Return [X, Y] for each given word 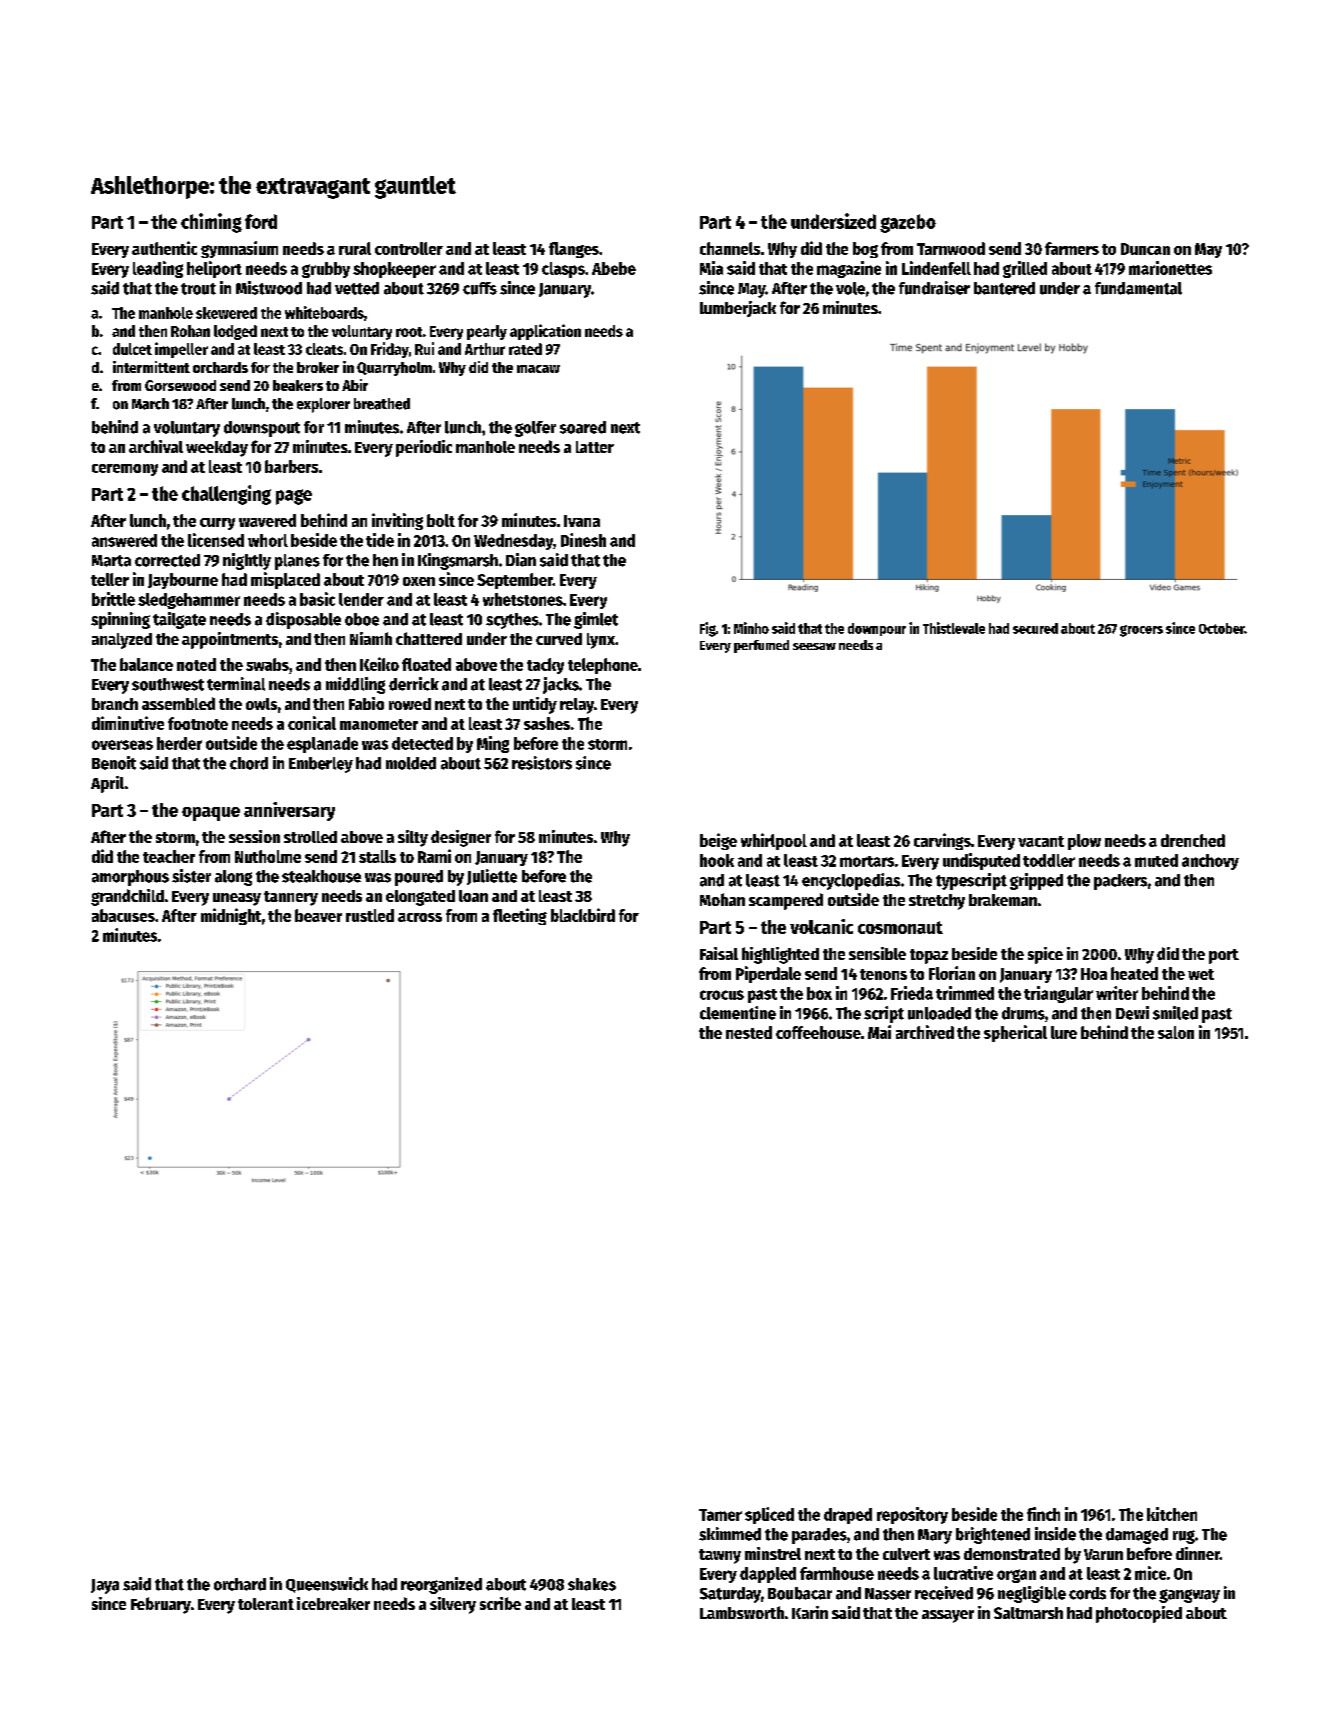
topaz [929, 956]
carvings [942, 841]
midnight [231, 916]
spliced [769, 1515]
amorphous [130, 878]
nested [749, 1032]
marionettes [1170, 268]
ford [261, 221]
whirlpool [774, 841]
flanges [574, 250]
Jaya [105, 1586]
